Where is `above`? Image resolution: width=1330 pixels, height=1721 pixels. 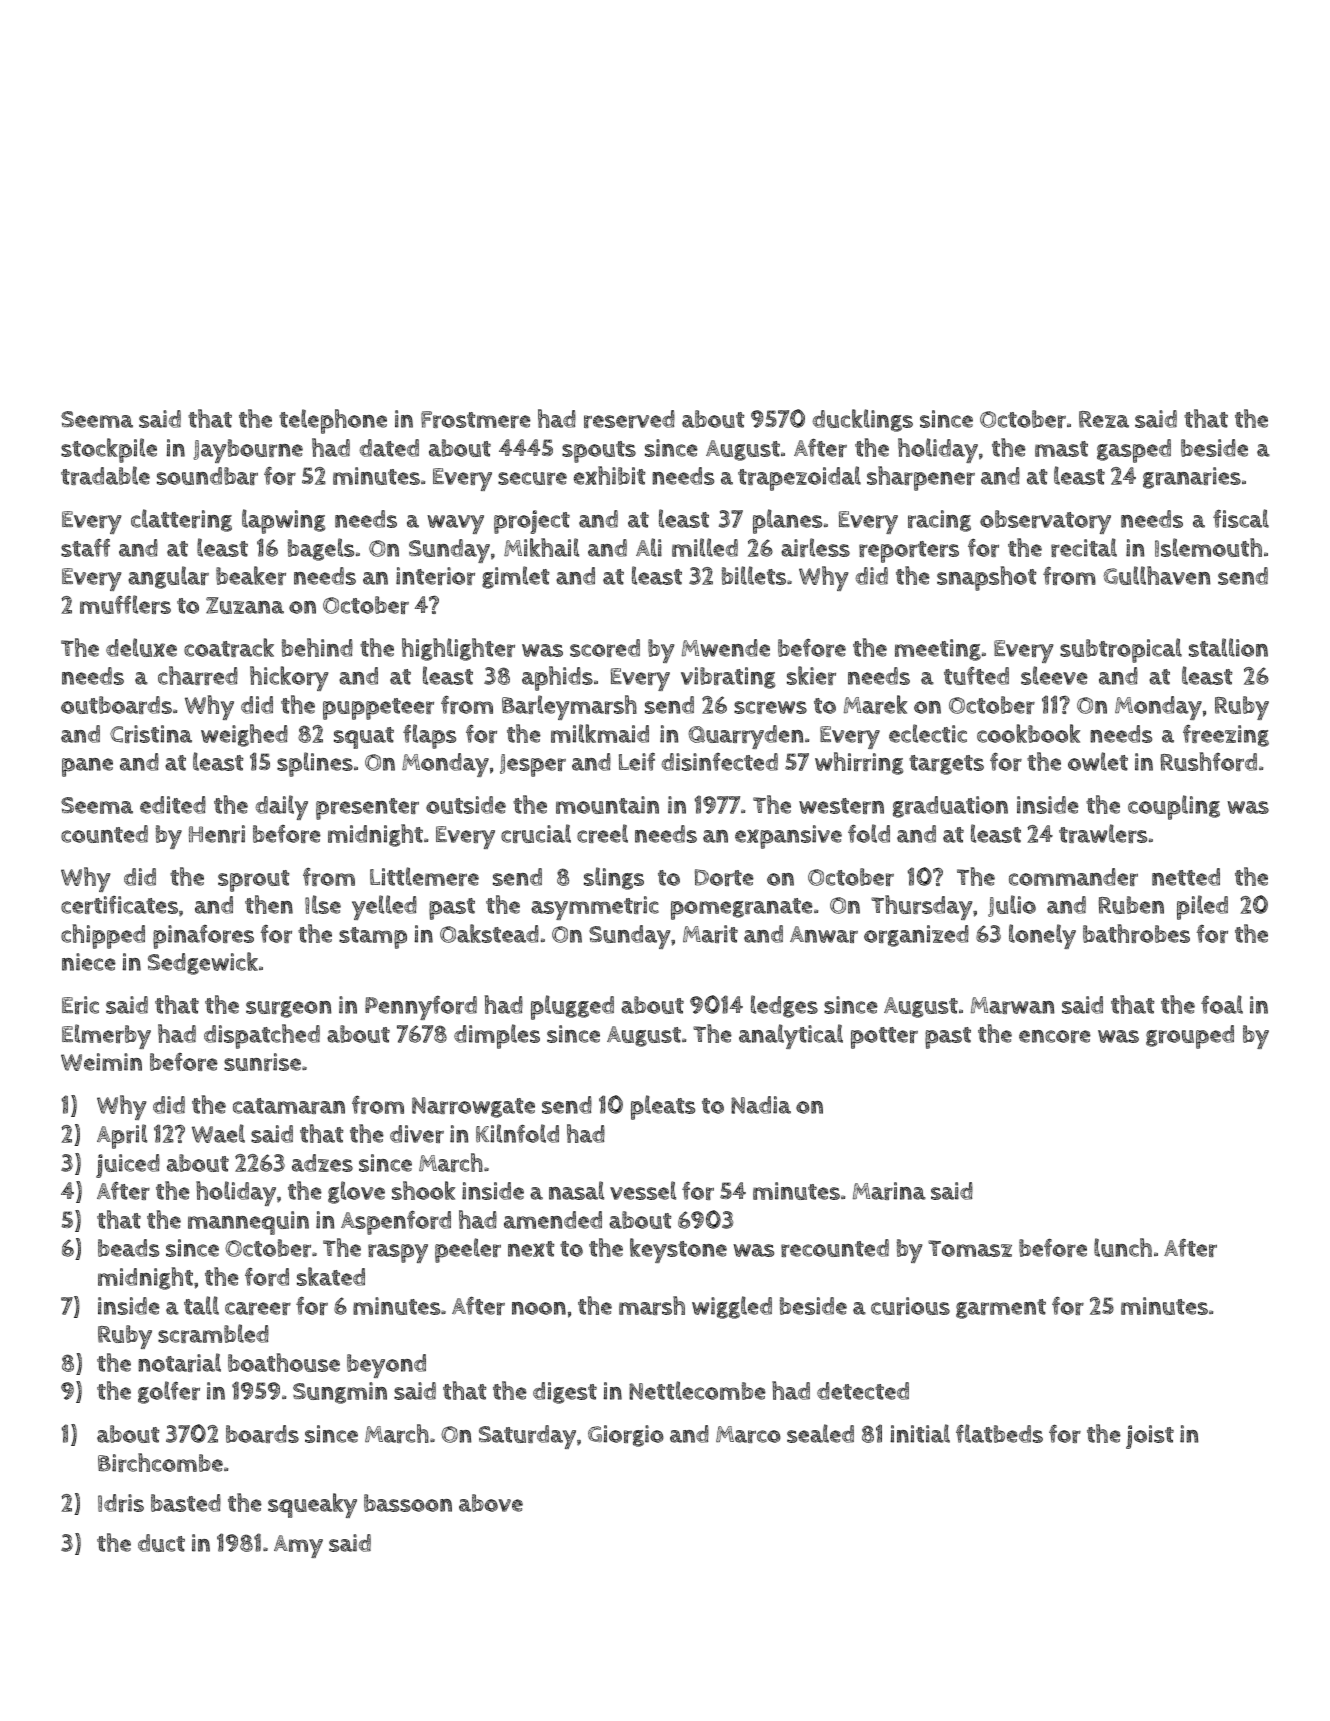 above is located at coordinates (491, 1503).
